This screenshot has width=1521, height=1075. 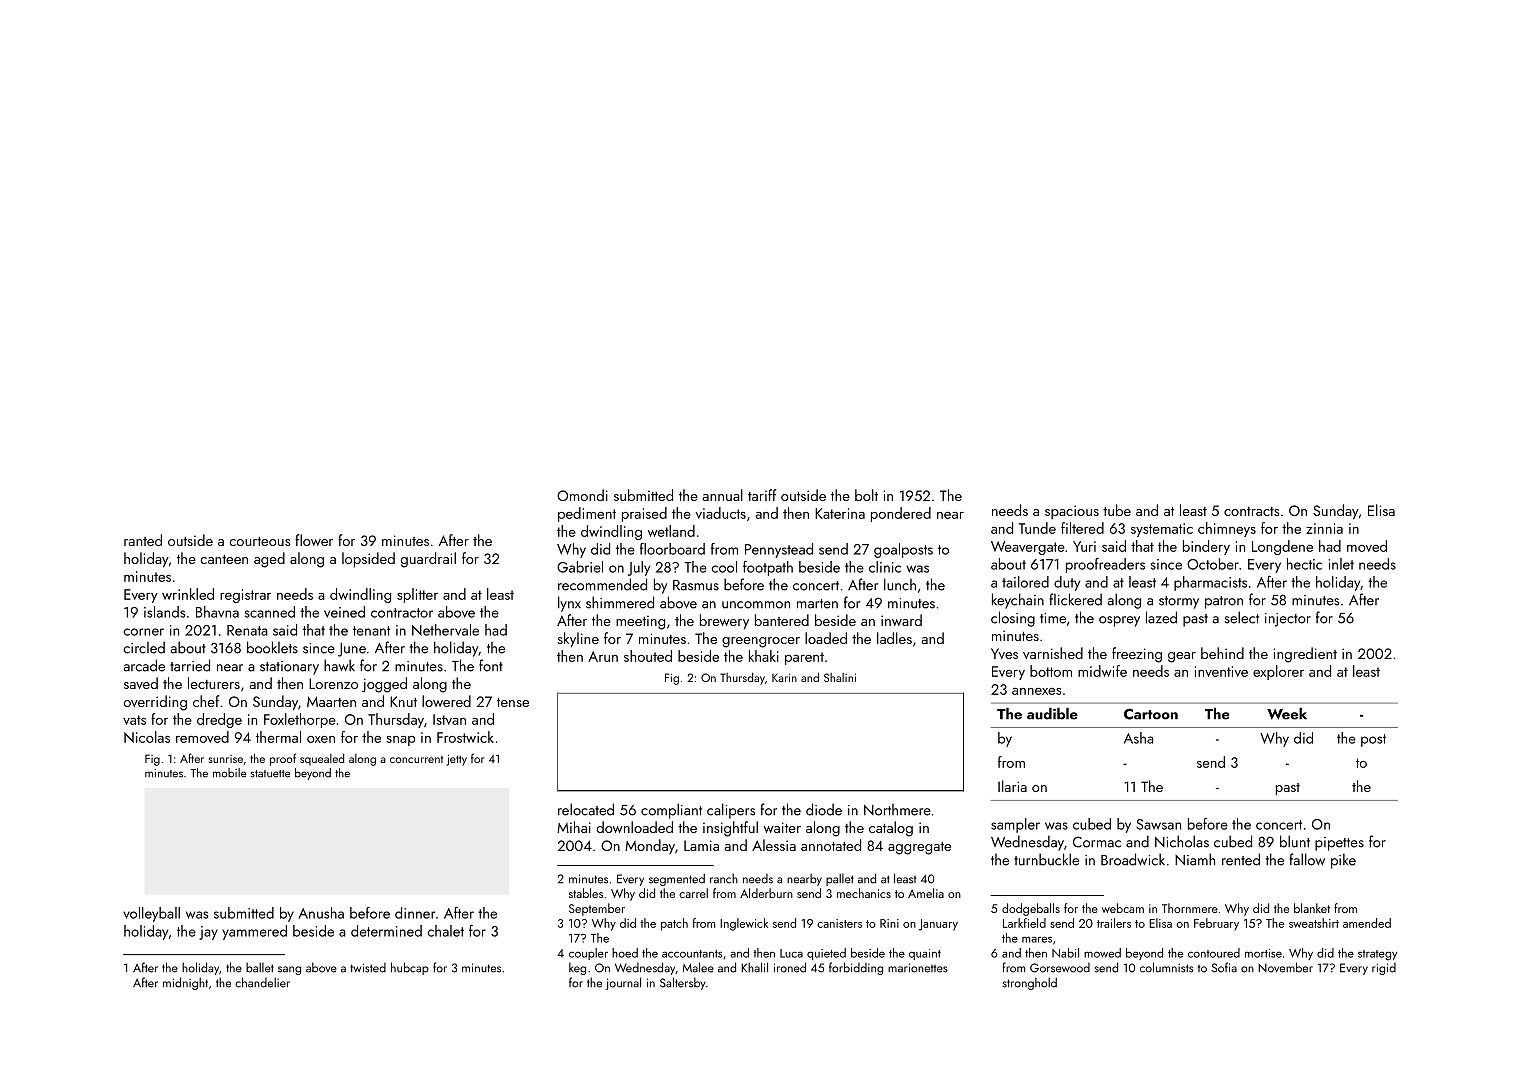 I want to click on Omondi, so click(x=582, y=495).
